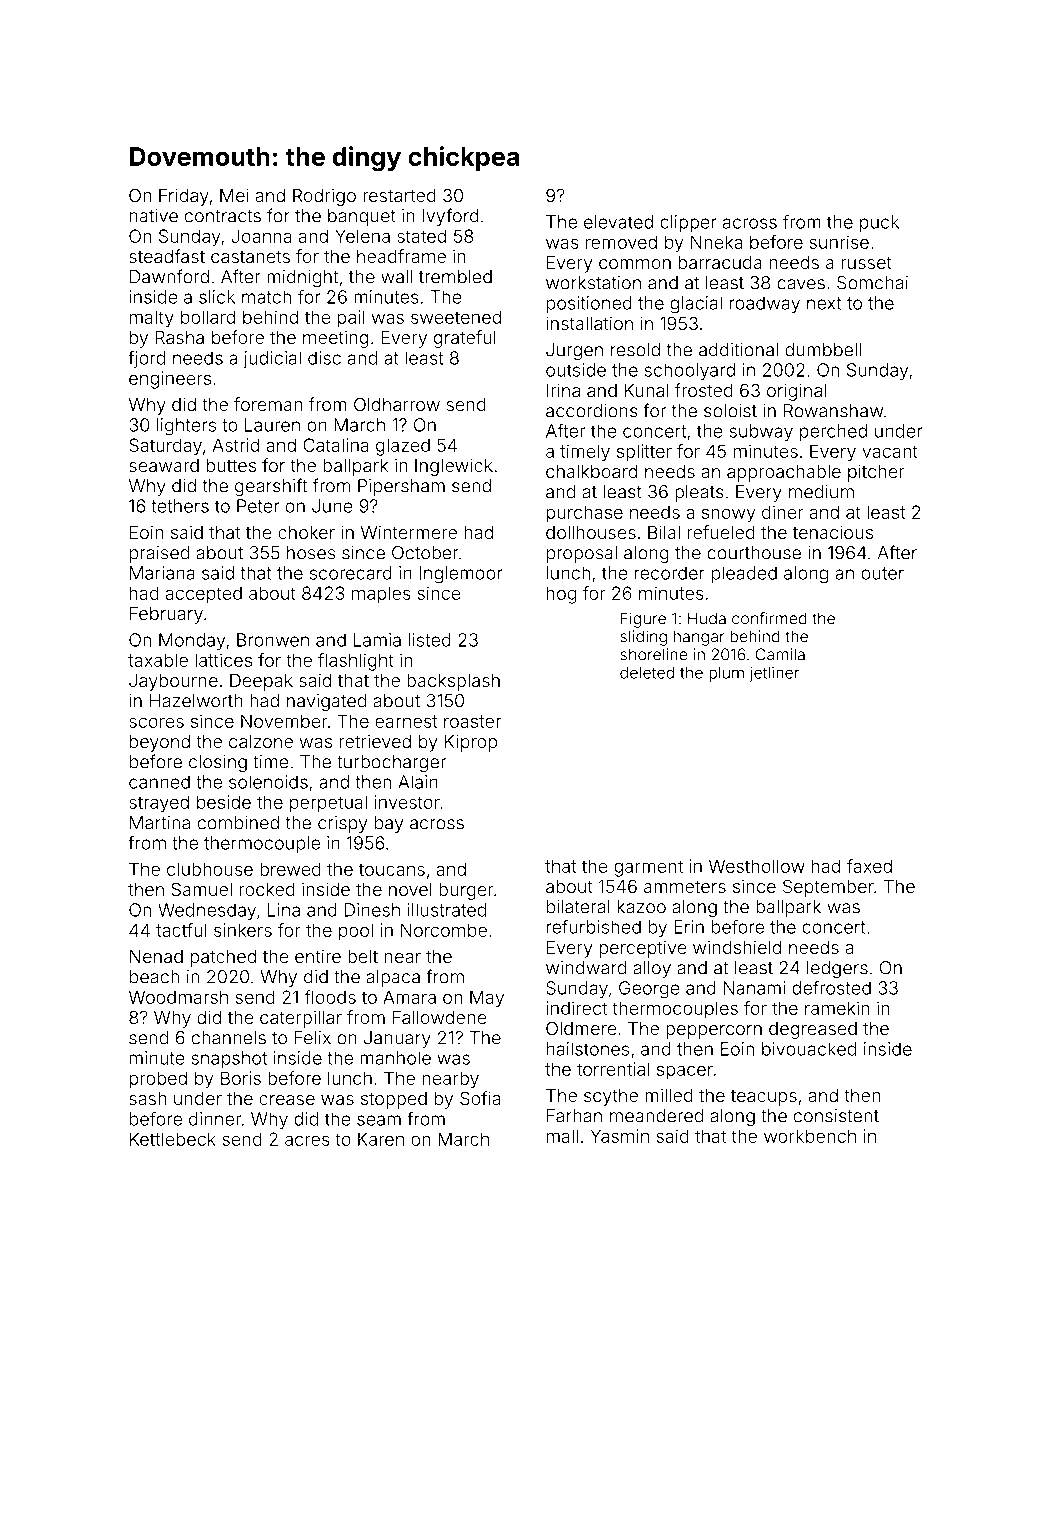 This page has height=1522, width=1051. I want to click on bay, so click(389, 824).
